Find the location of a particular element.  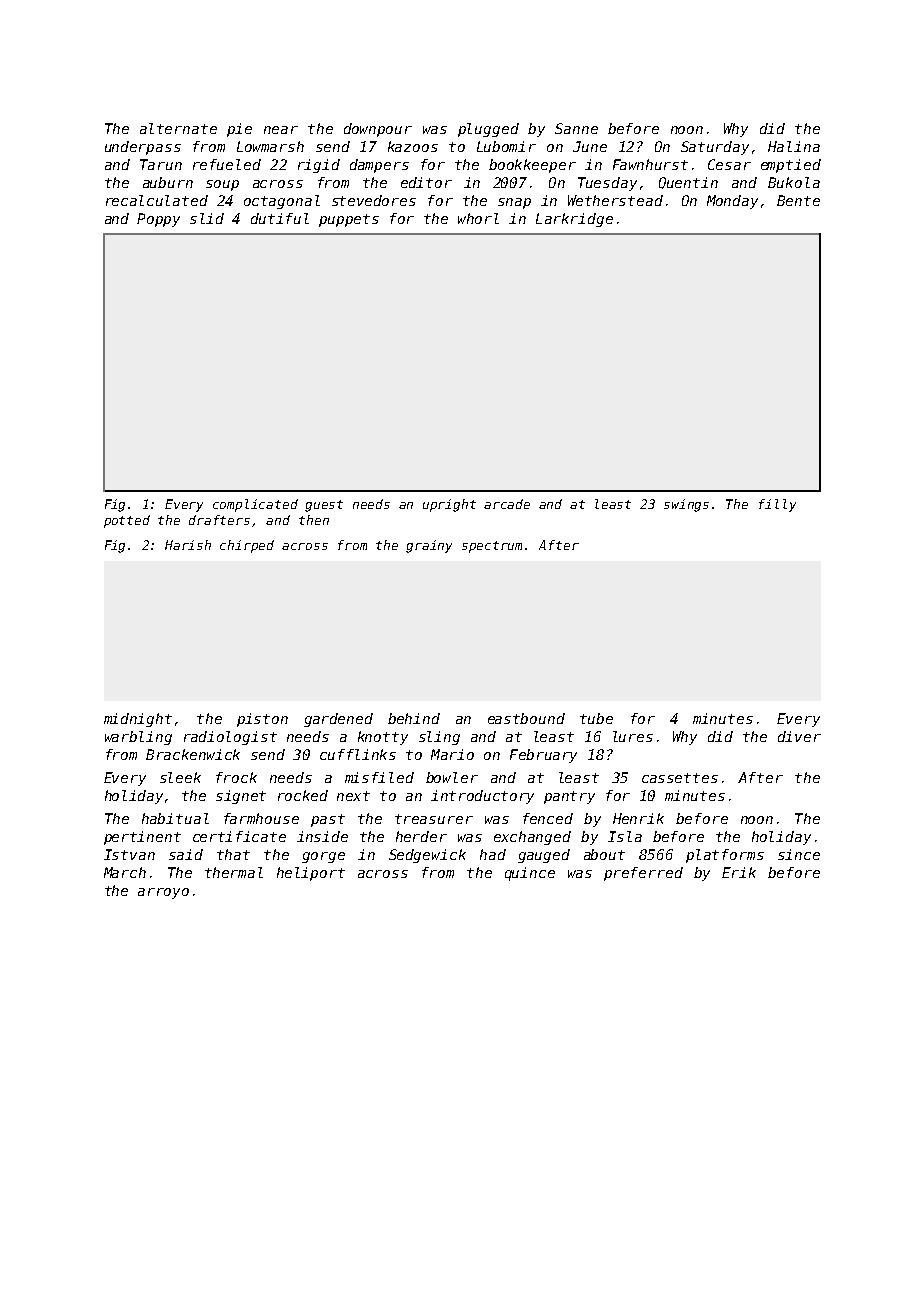

arroyo is located at coordinates (163, 893).
